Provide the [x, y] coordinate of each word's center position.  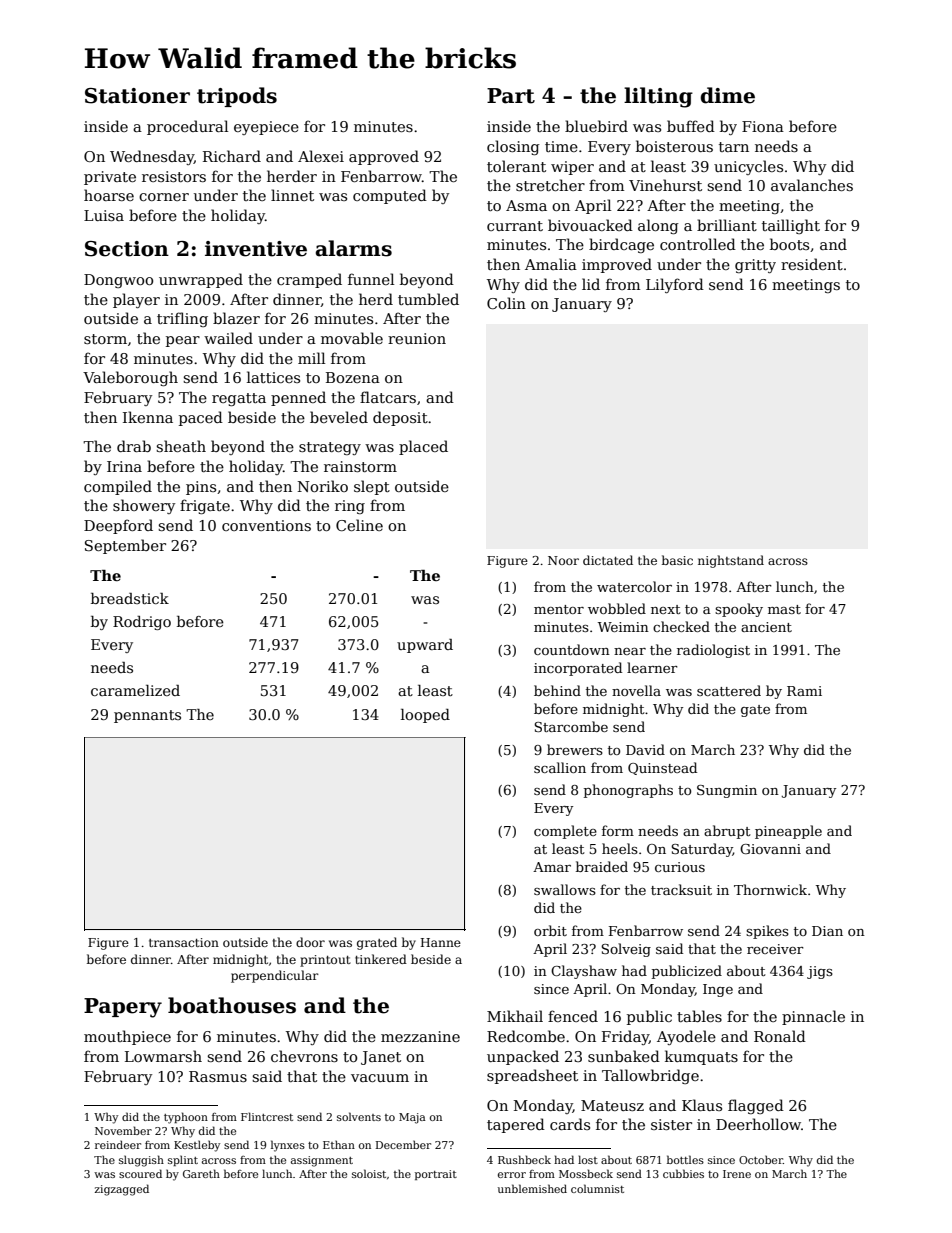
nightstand [731, 561]
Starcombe [571, 726]
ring [350, 507]
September [125, 546]
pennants [147, 716]
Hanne [441, 942]
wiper [572, 168]
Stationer [137, 96]
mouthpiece [127, 1037]
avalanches [812, 185]
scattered [729, 690]
